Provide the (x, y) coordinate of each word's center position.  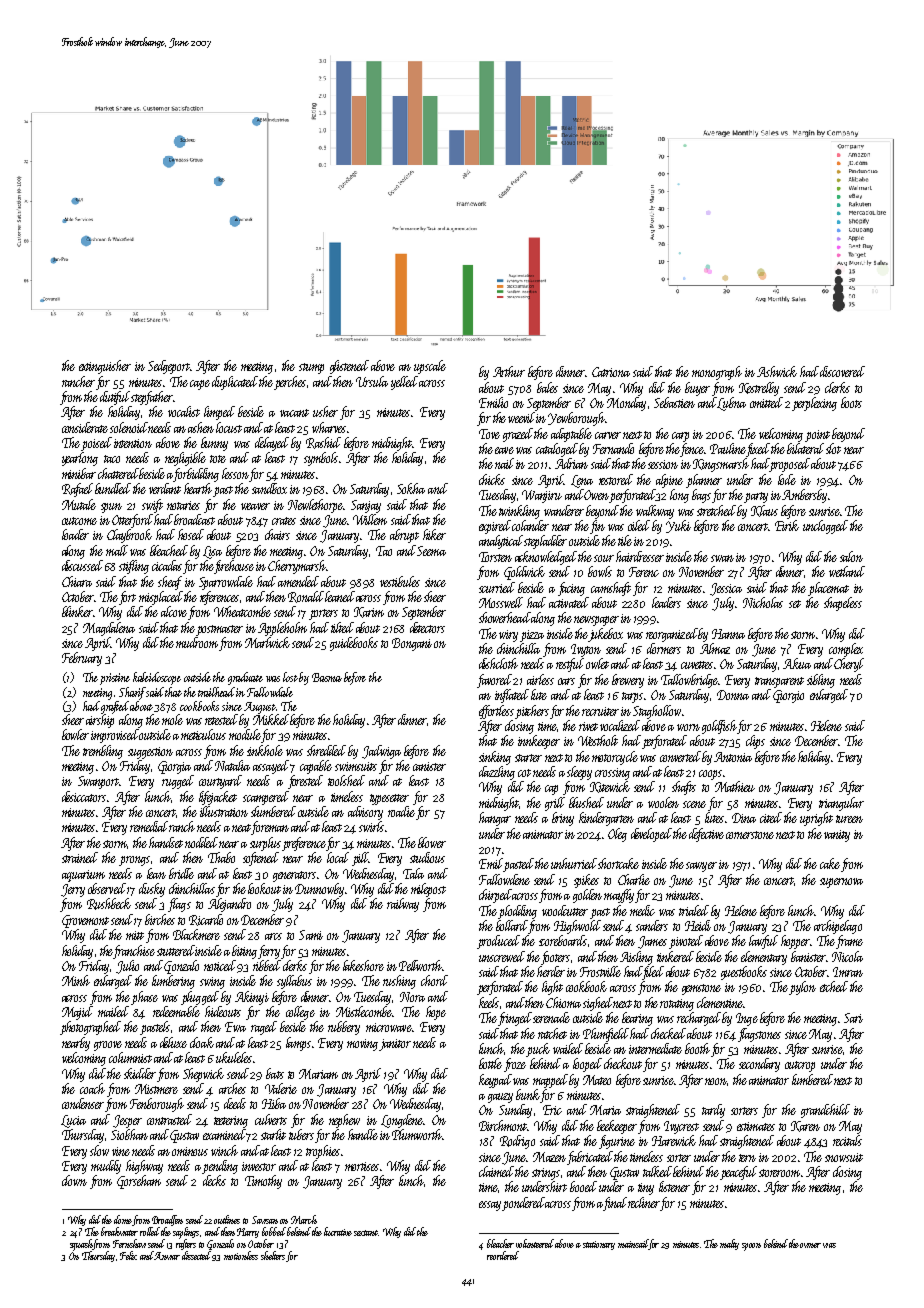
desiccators (84, 796)
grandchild (825, 1111)
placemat (828, 589)
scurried (497, 587)
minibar (79, 473)
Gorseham (139, 1182)
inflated (512, 696)
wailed (568, 1048)
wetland (847, 571)
